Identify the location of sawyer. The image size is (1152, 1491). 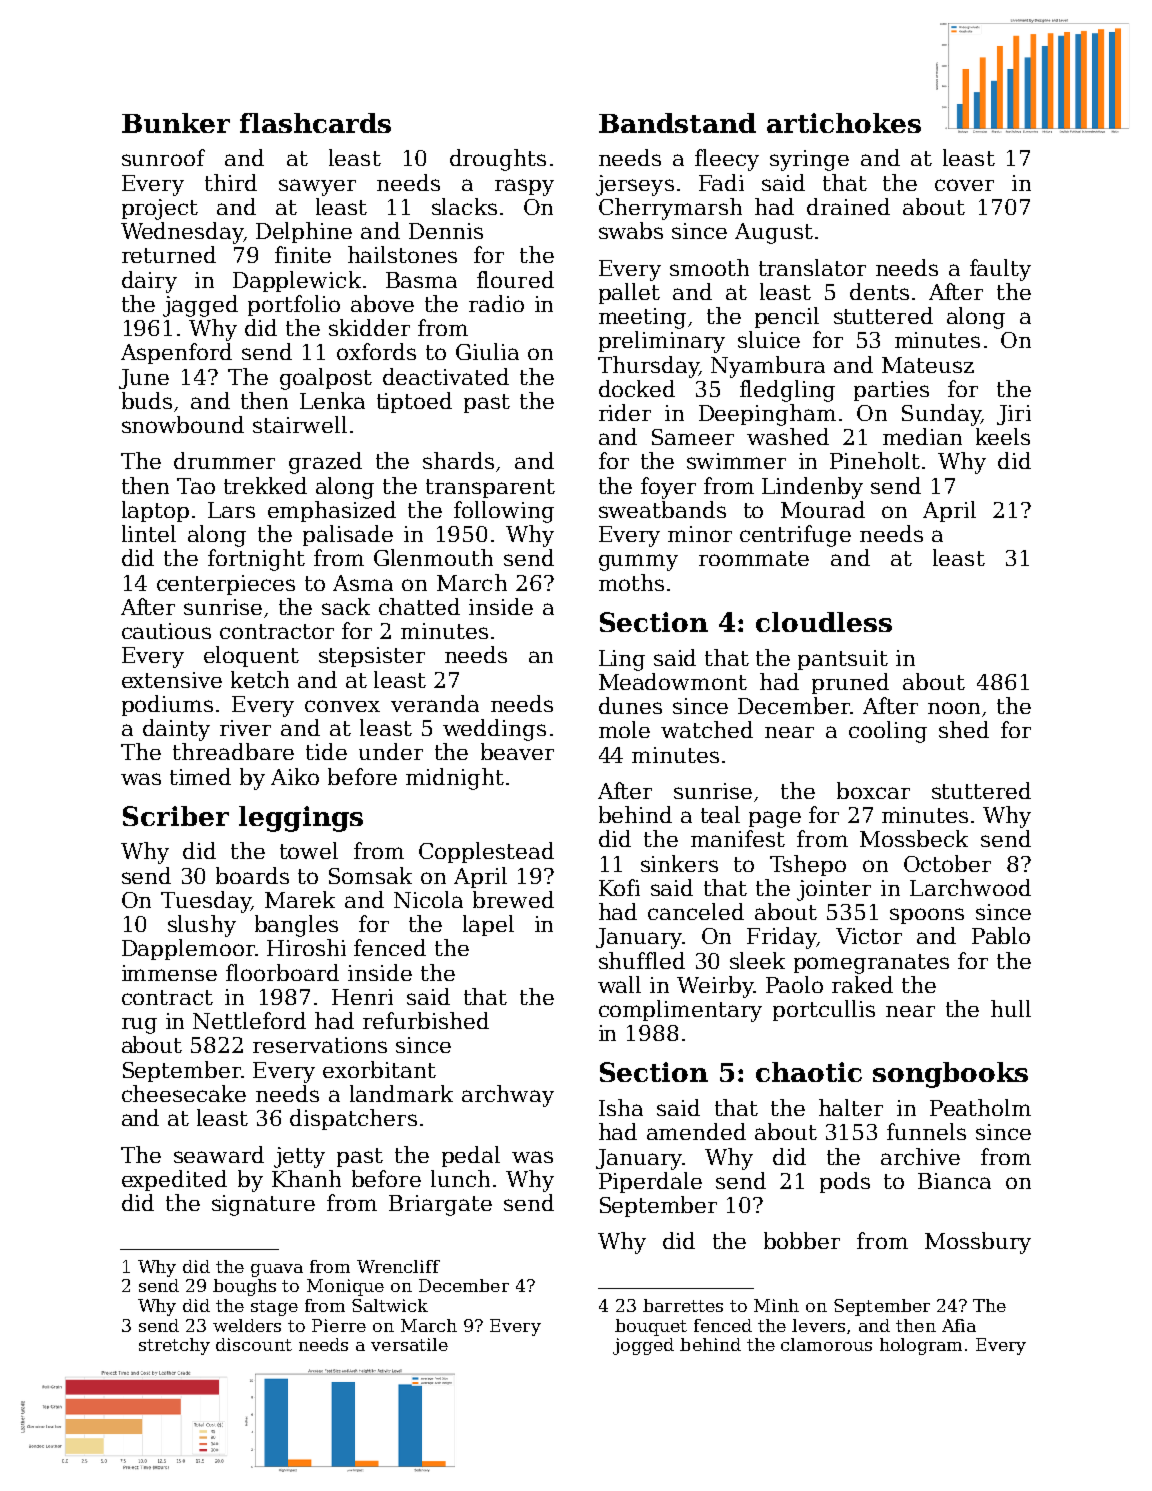
(317, 187).
